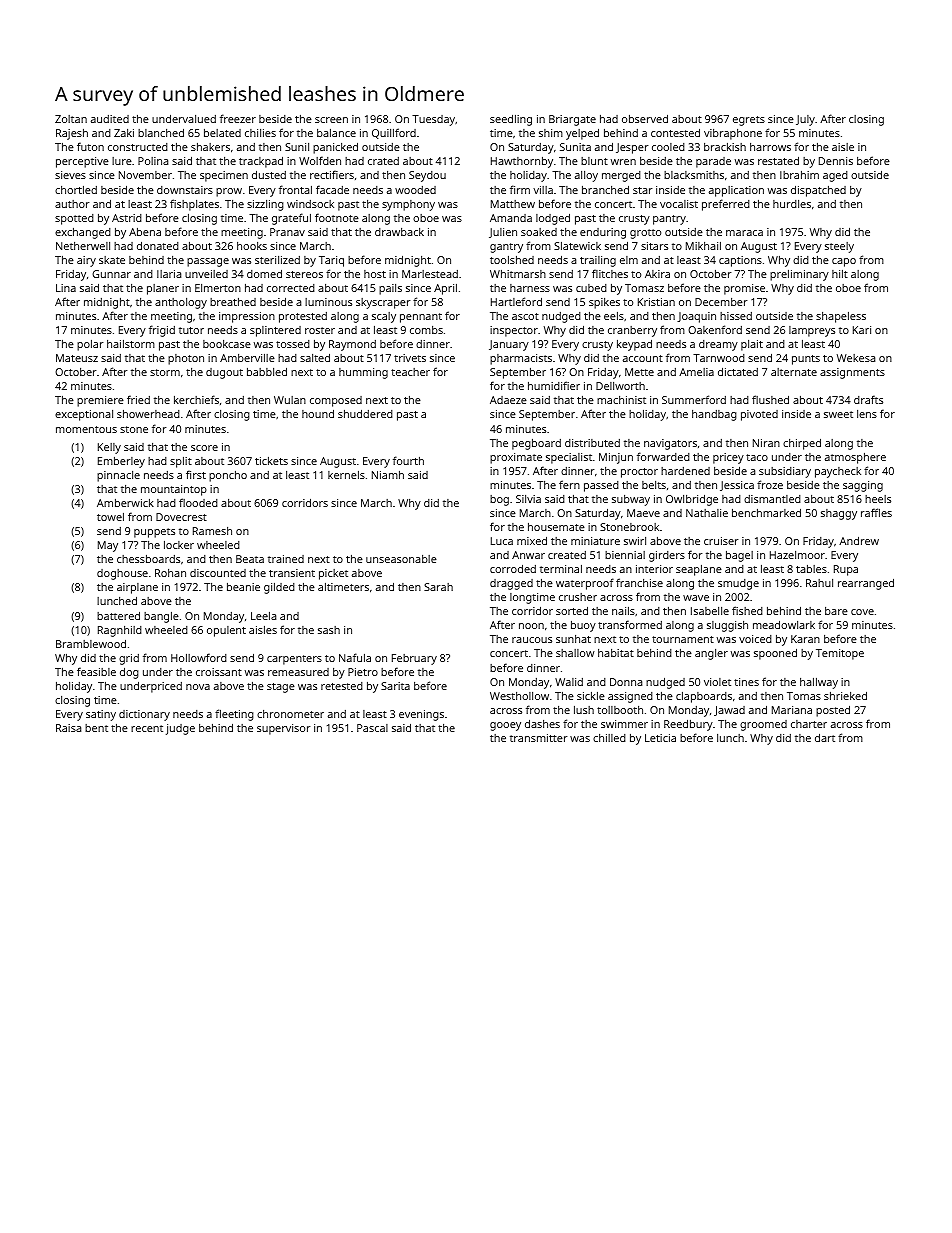 The width and height of the screenshot is (952, 1233). I want to click on Hazelmoor, so click(797, 555).
